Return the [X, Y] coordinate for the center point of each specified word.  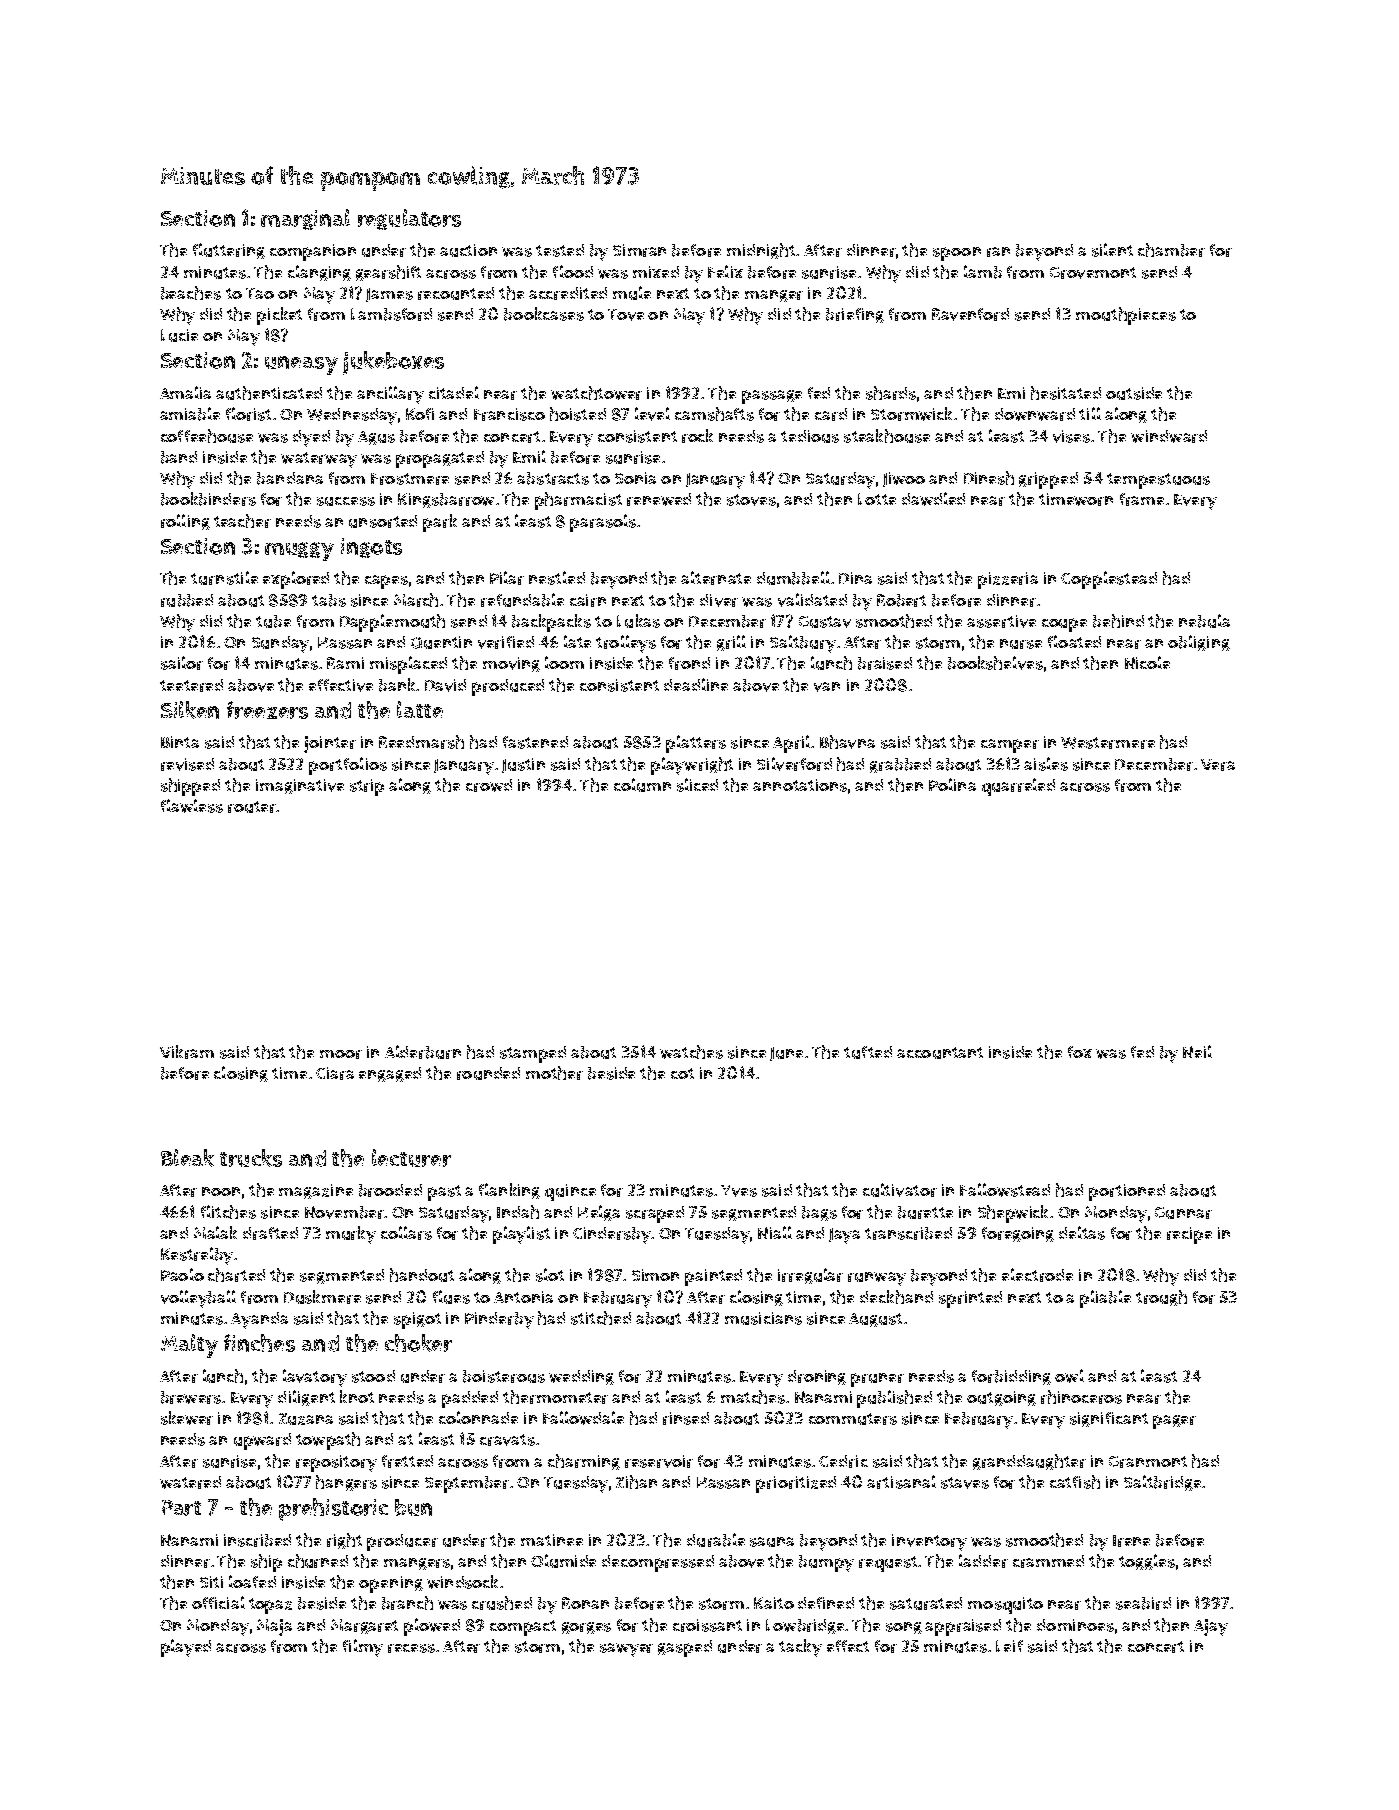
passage [772, 397]
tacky [800, 1648]
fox [1080, 1052]
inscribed [257, 1540]
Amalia [185, 392]
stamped [533, 1054]
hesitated [1066, 393]
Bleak [187, 1158]
